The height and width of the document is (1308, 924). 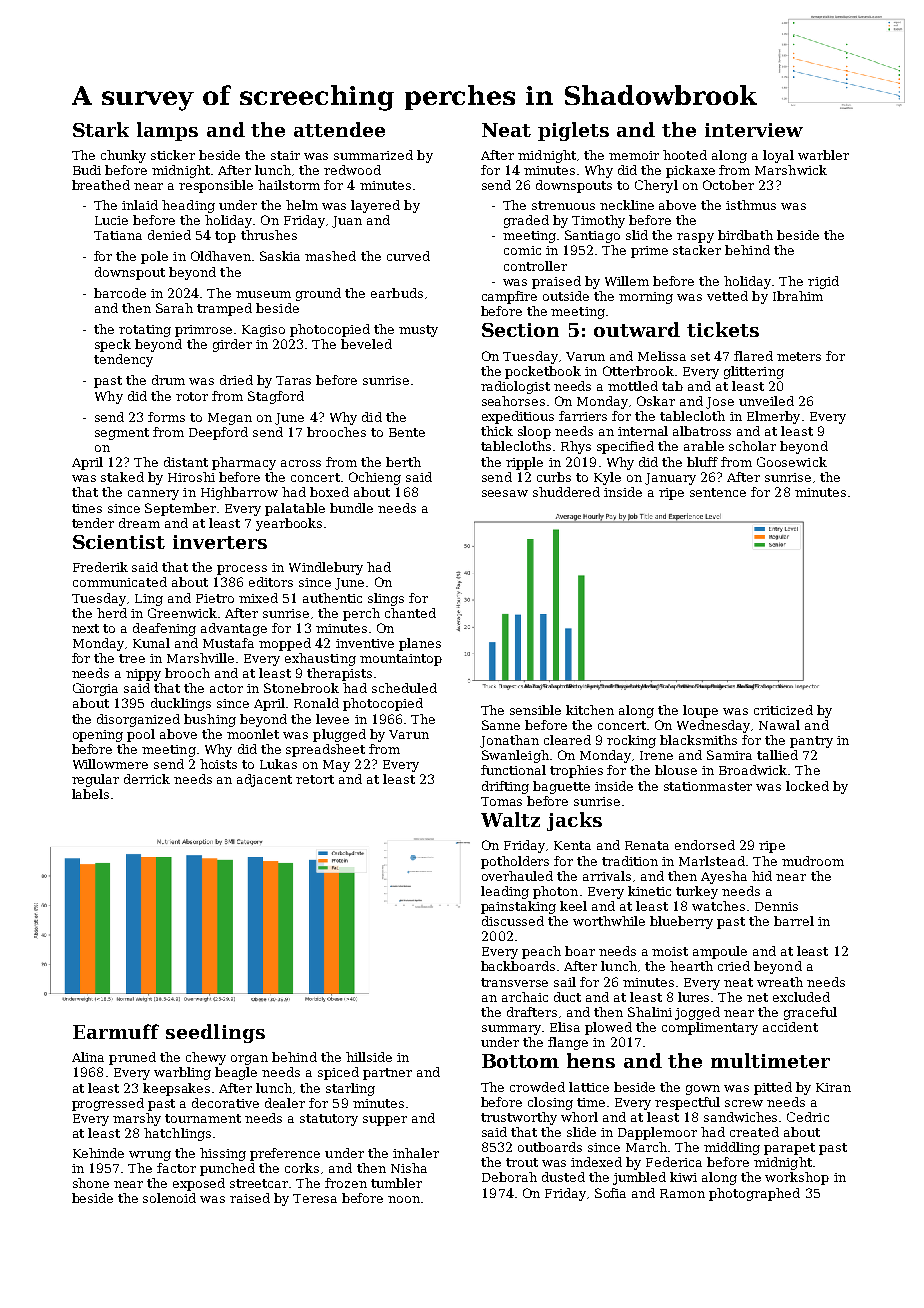 What do you see at coordinates (823, 155) in the document?
I see `warbler` at bounding box center [823, 155].
